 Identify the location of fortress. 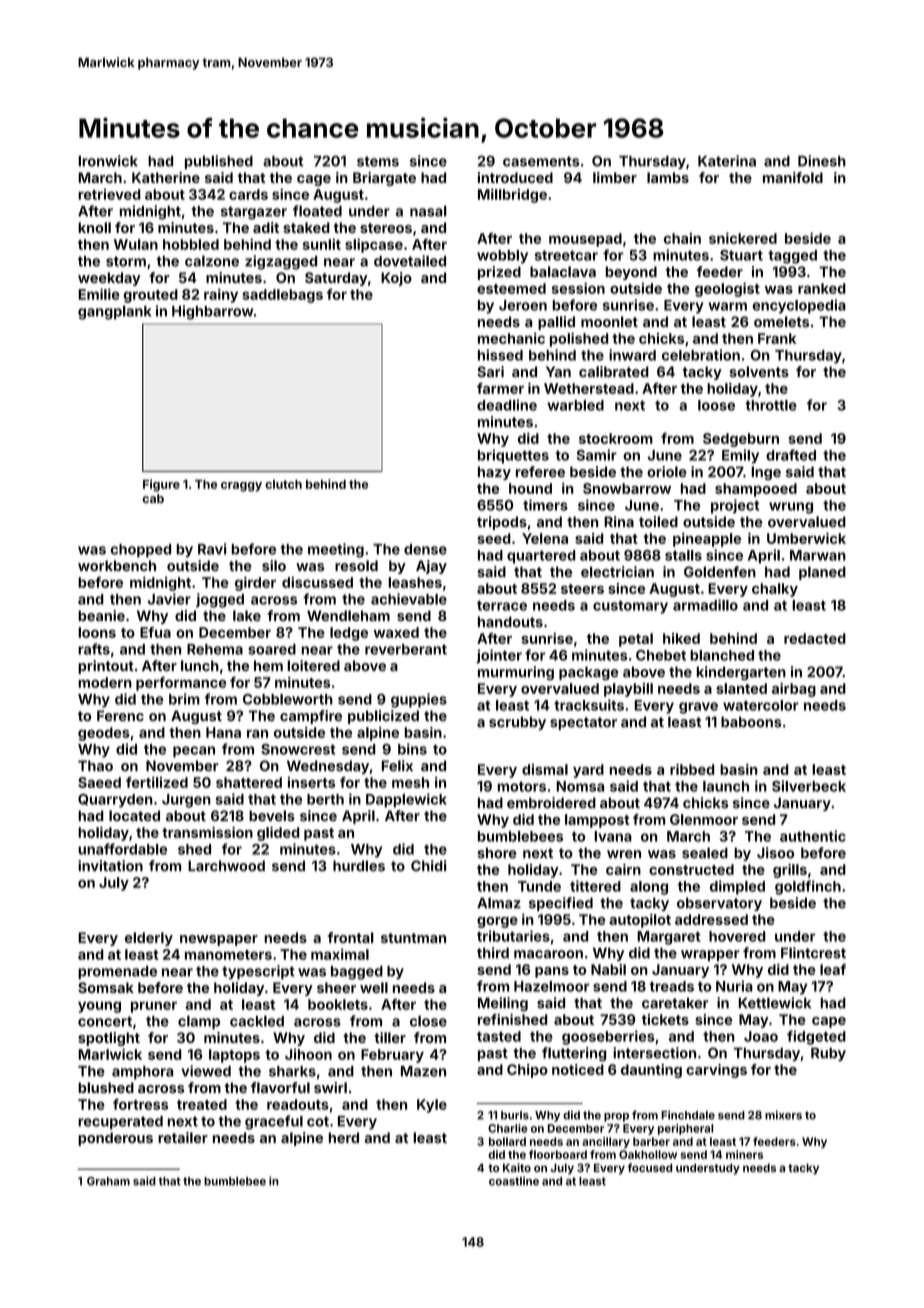
(140, 1104).
